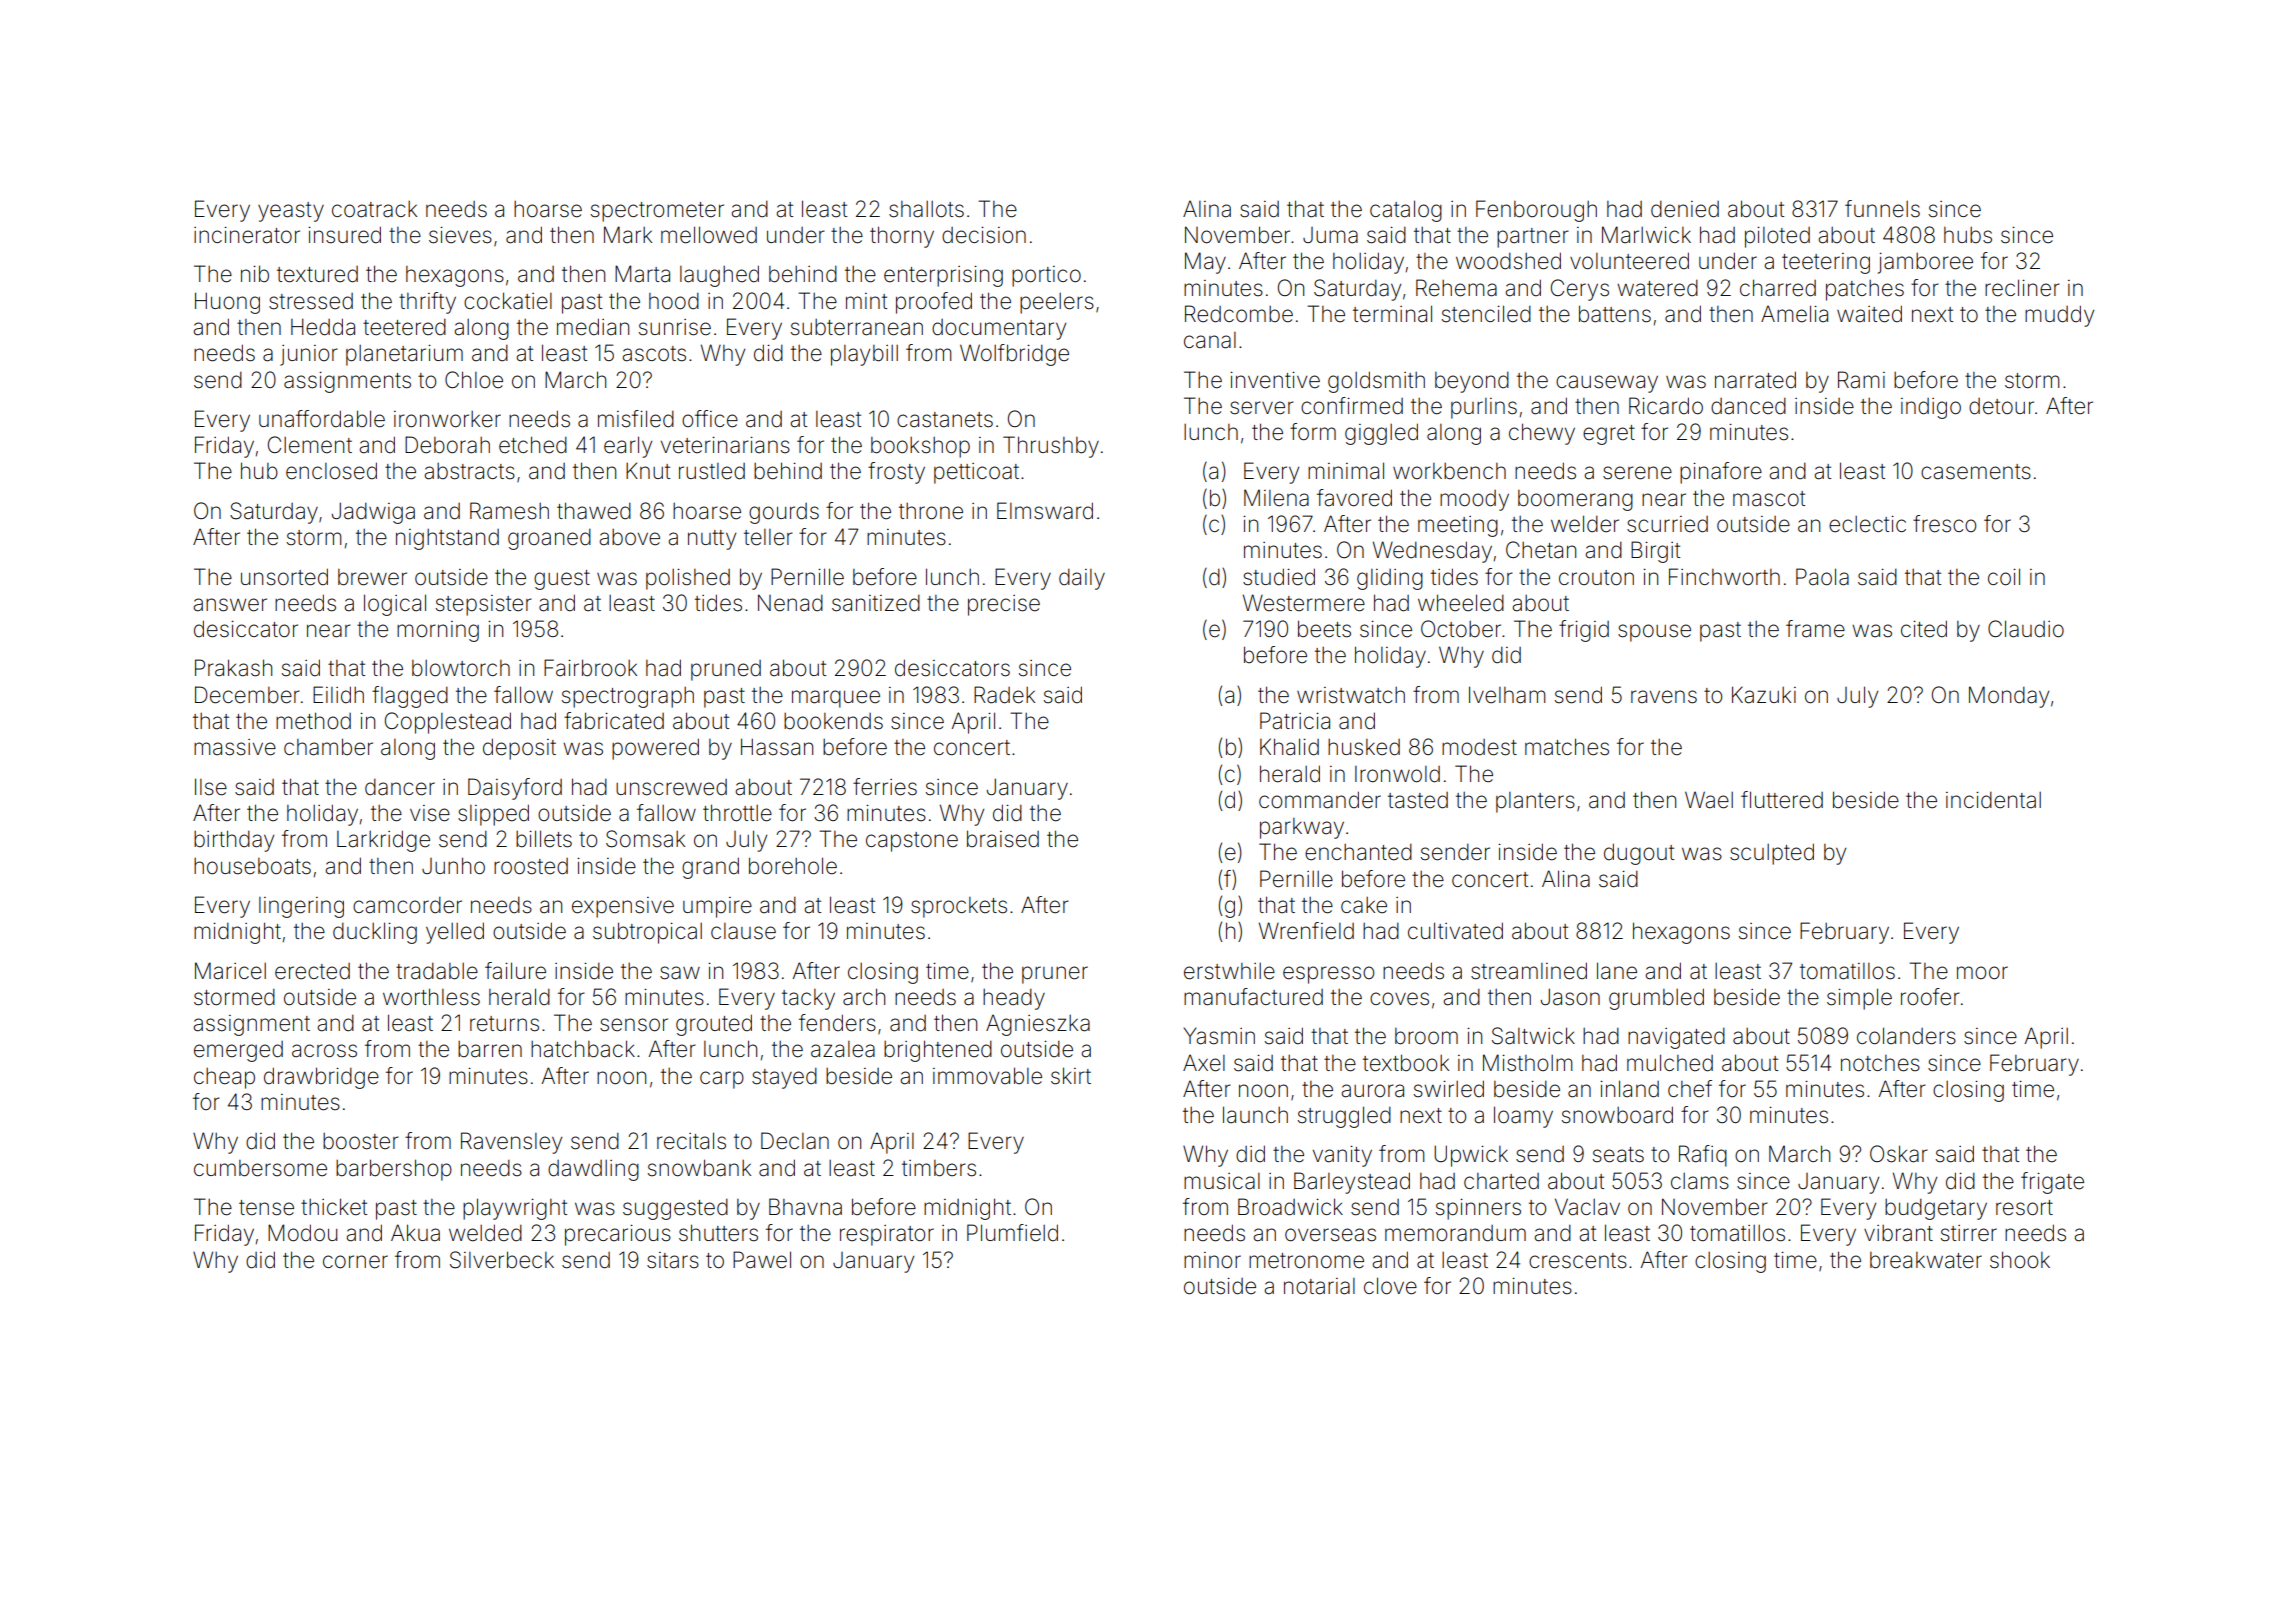  Describe the element at coordinates (938, 1051) in the page. I see `brightened` at that location.
